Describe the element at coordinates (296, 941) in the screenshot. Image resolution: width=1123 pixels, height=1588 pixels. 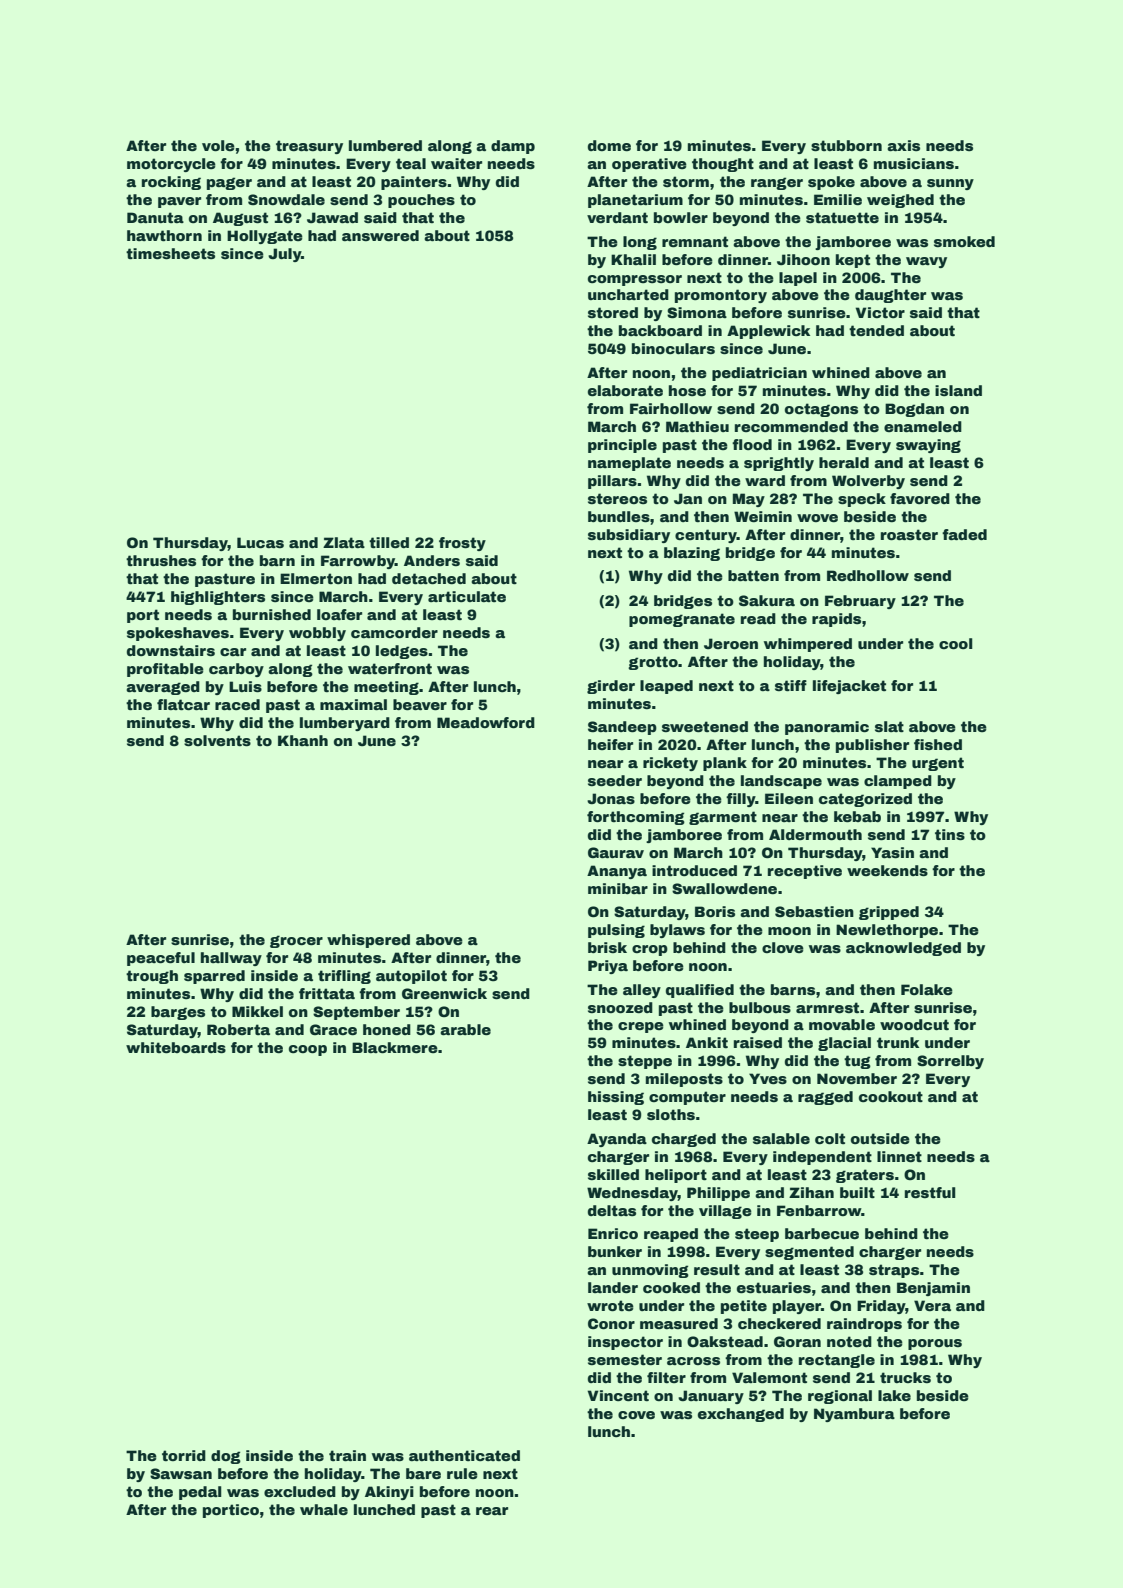
I see `grocer` at that location.
